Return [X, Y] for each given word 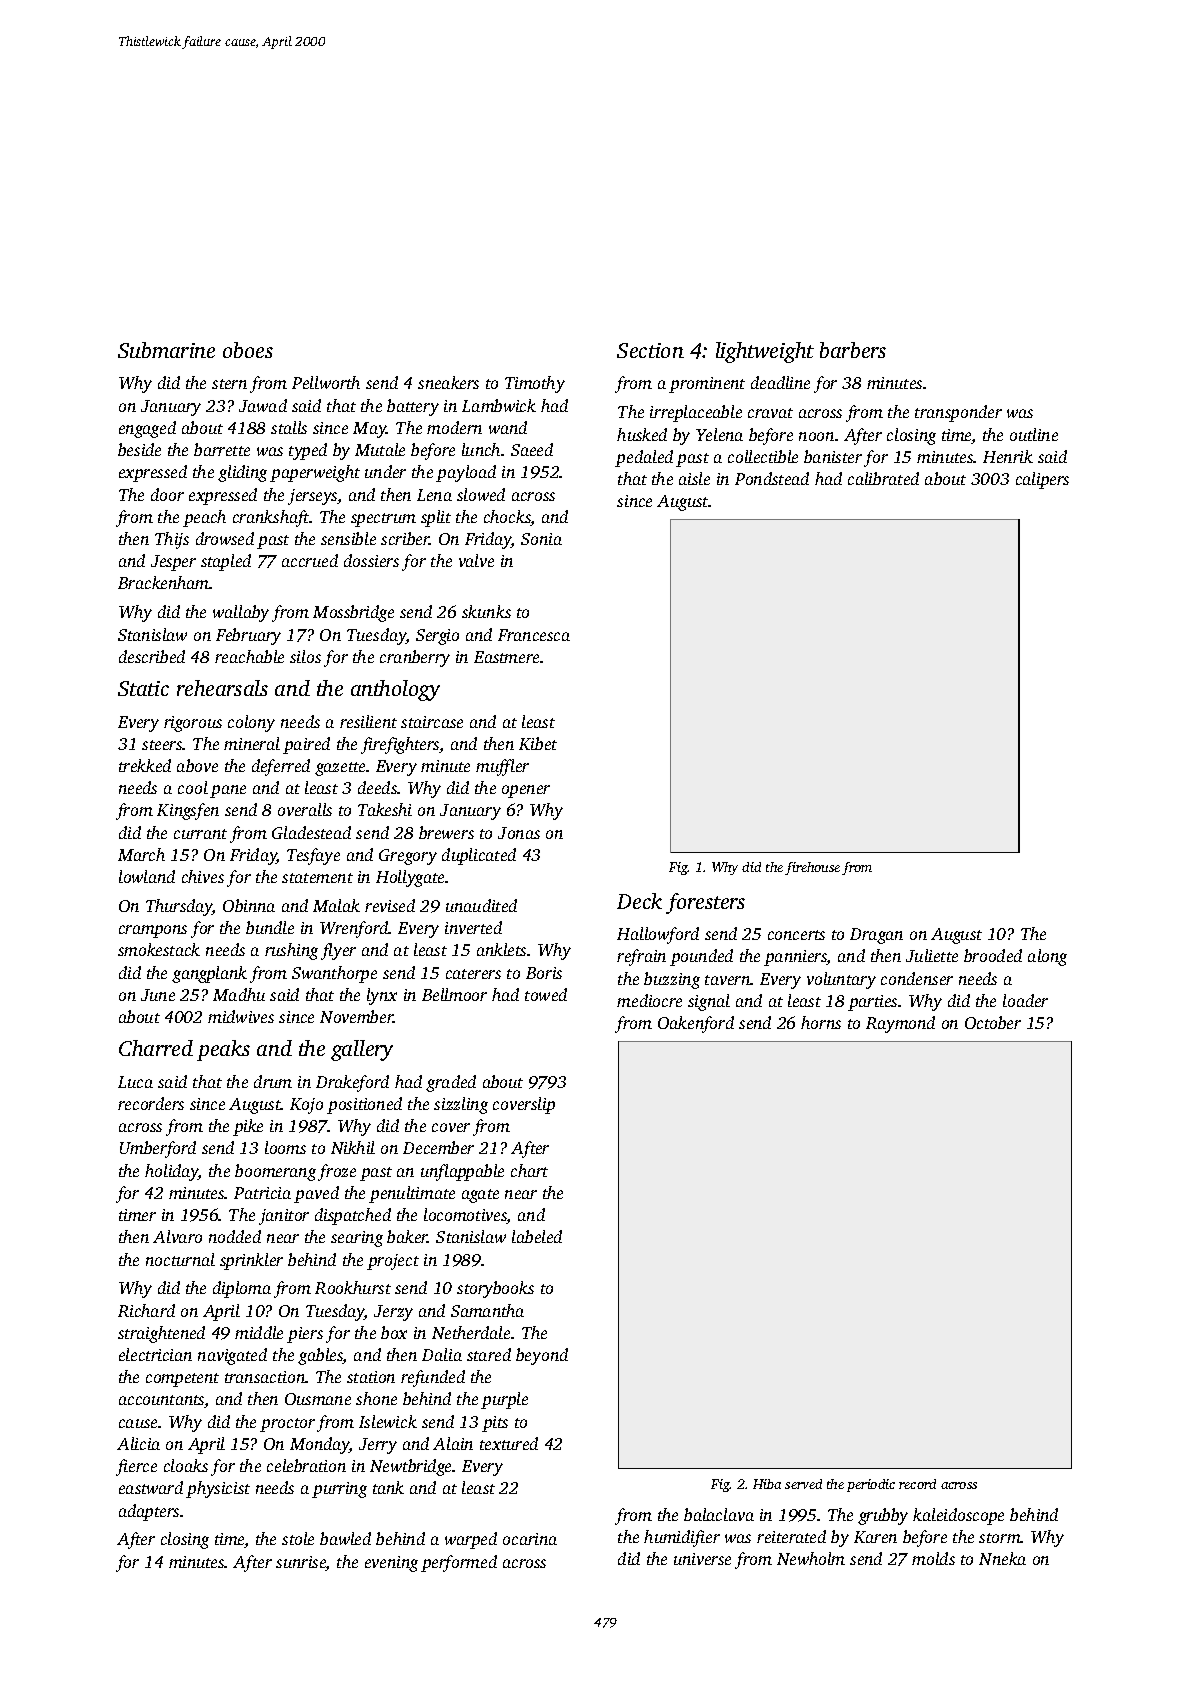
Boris [544, 973]
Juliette [932, 955]
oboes [248, 350]
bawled [345, 1538]
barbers [853, 350]
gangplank [209, 974]
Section [650, 350]
